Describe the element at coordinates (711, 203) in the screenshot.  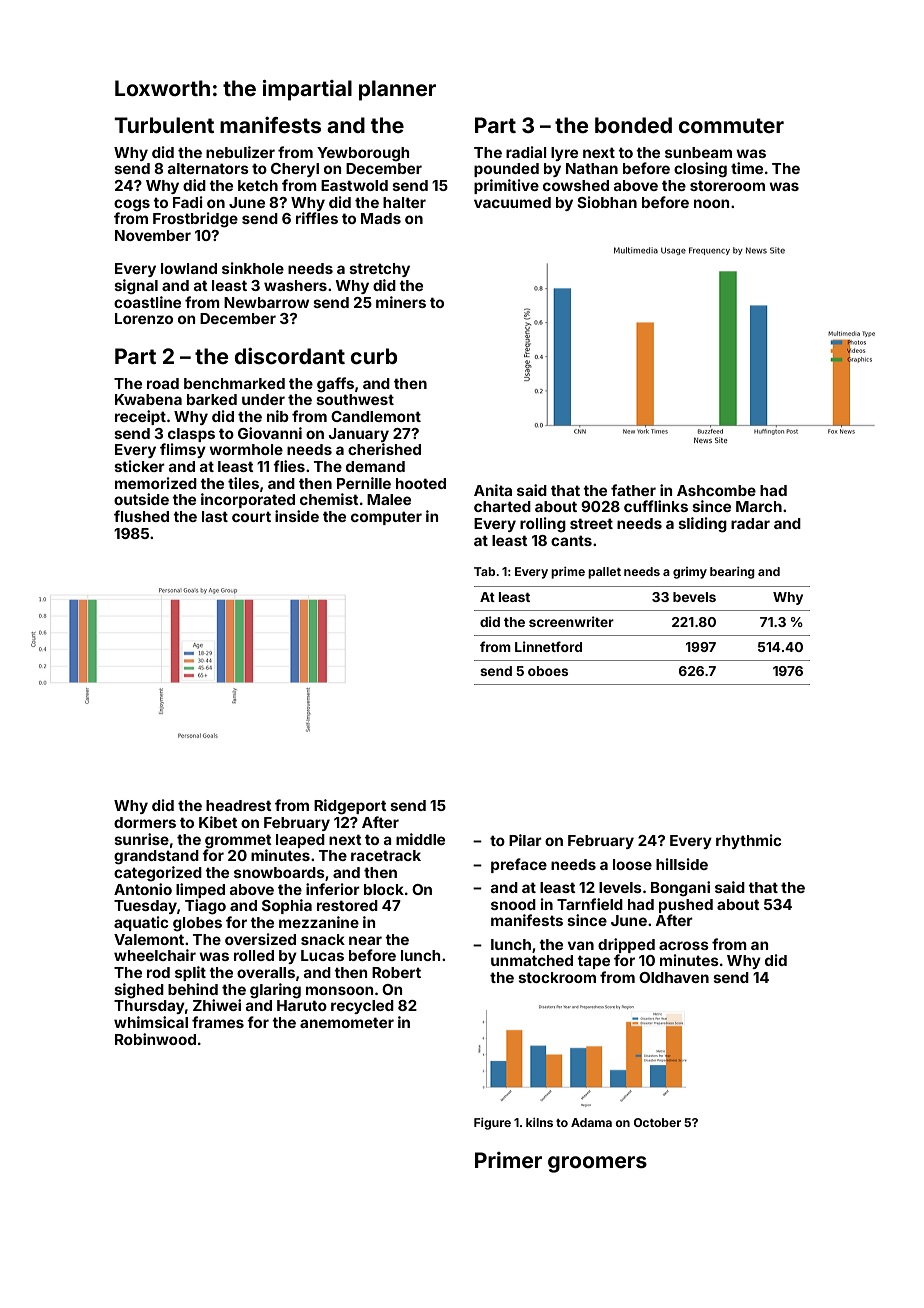
I see `noon` at that location.
